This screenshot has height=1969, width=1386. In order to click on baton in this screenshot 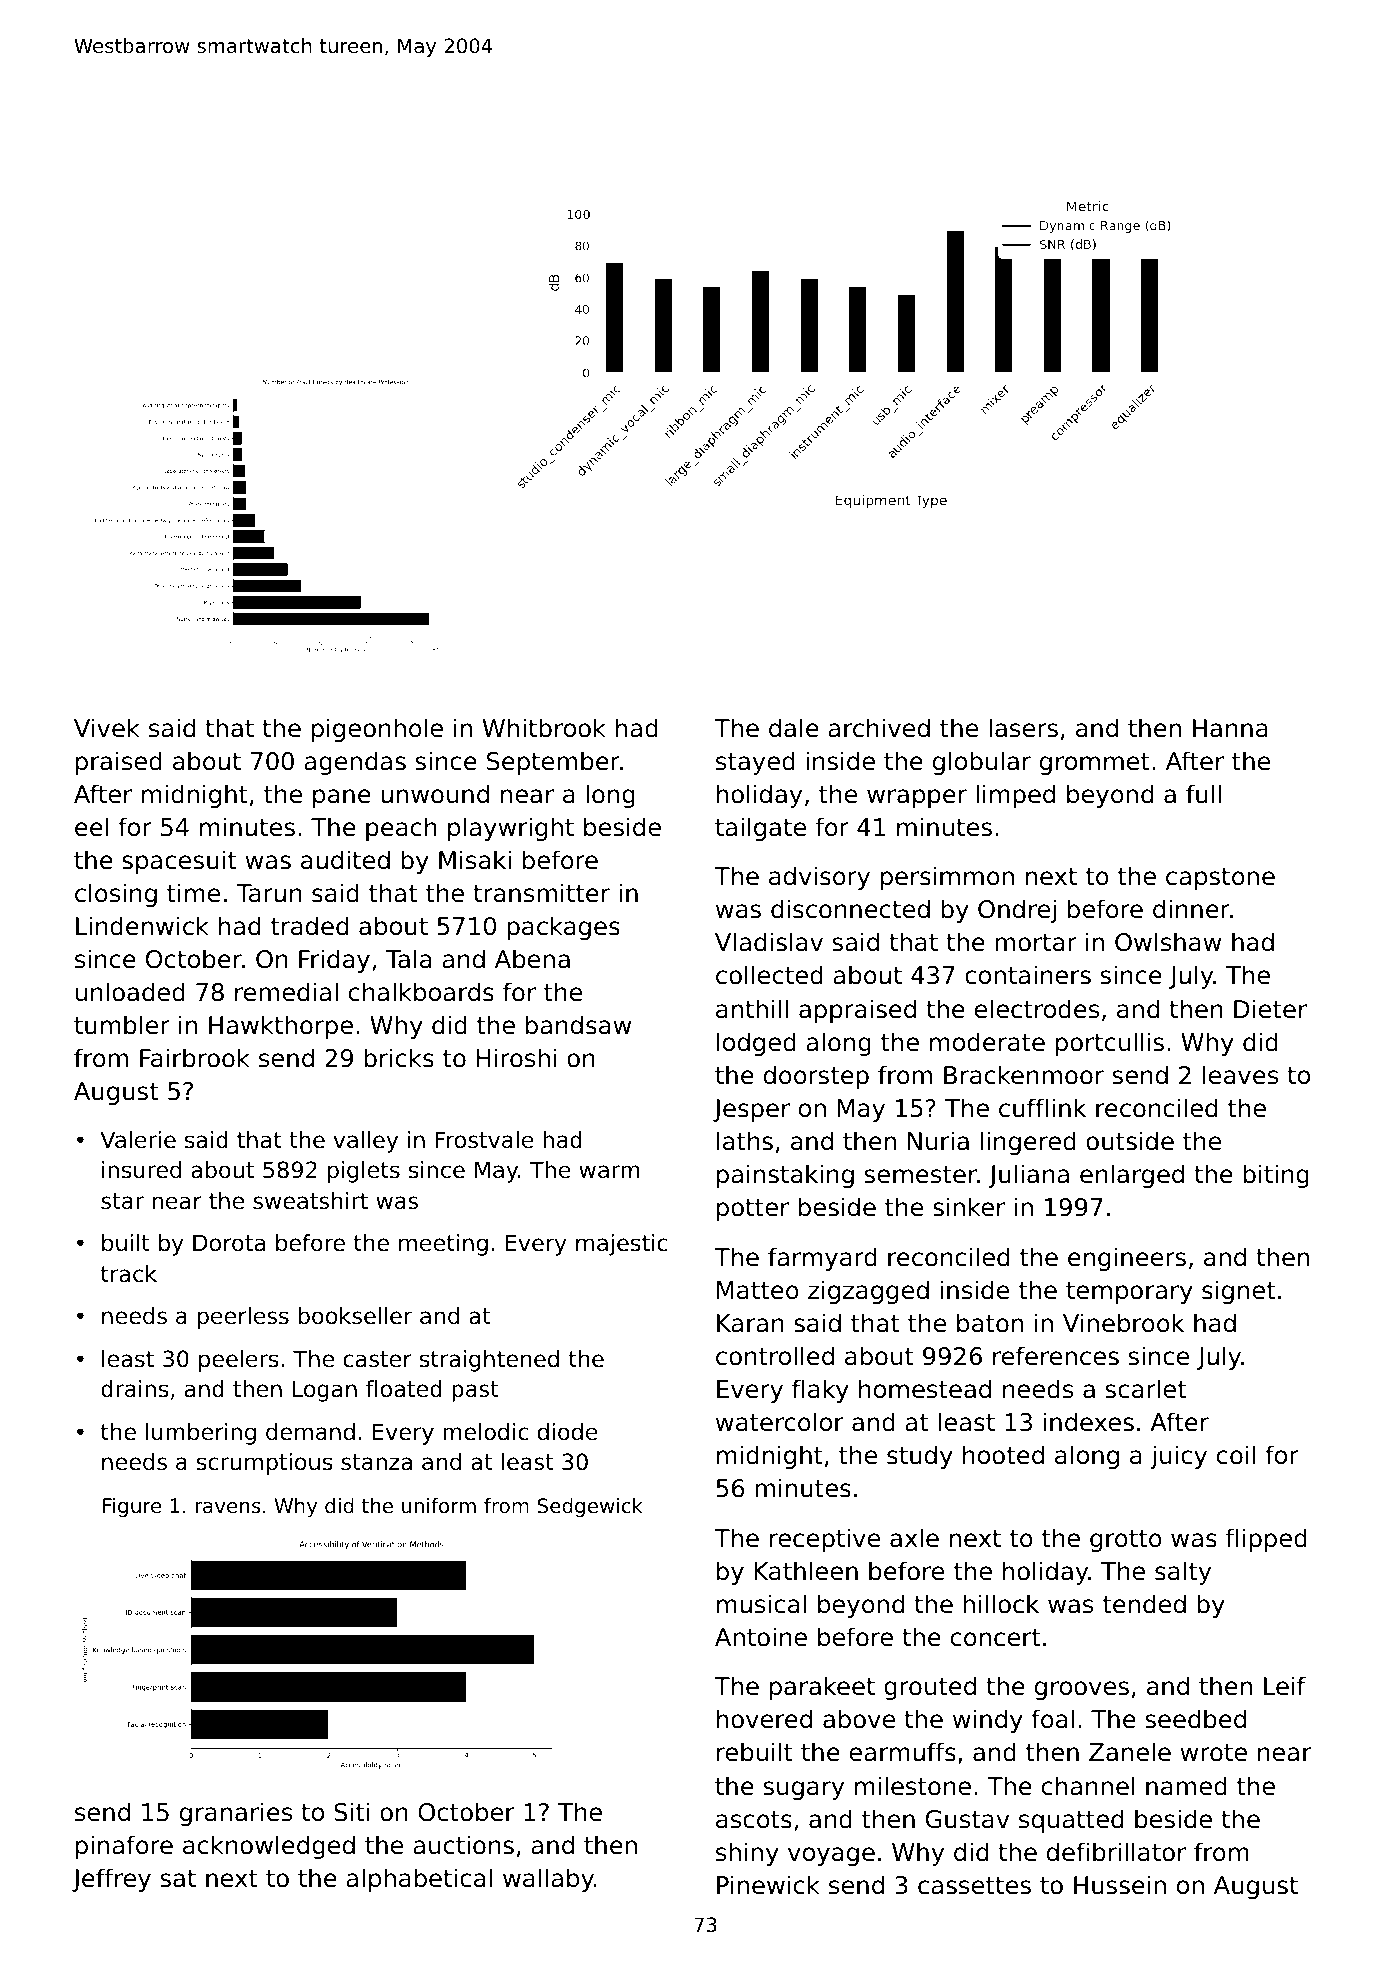, I will do `click(990, 1323)`.
